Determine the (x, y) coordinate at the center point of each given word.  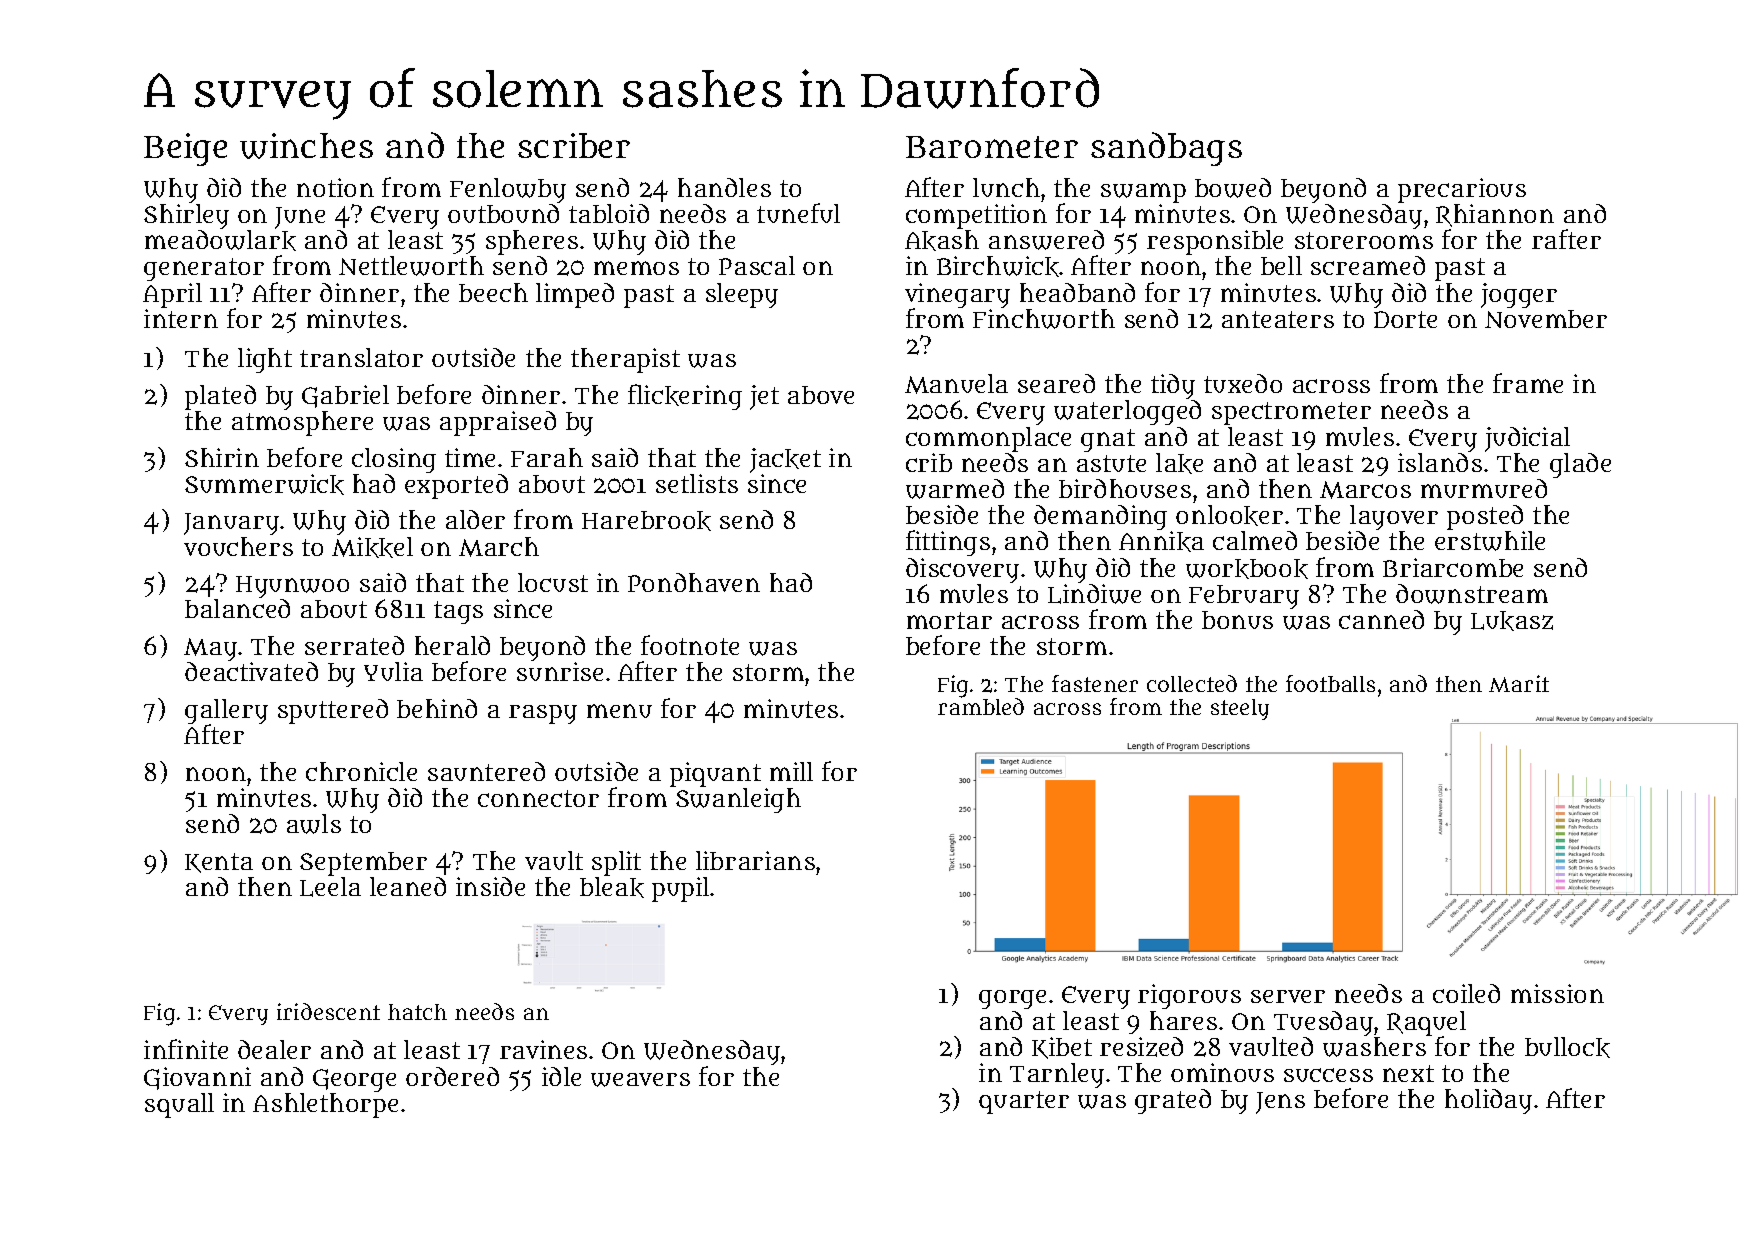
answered (1046, 240)
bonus (1237, 620)
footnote (690, 645)
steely (1240, 709)
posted (1485, 517)
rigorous (1189, 996)
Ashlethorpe (325, 1105)
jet (764, 397)
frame (1528, 383)
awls (314, 824)
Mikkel (372, 547)
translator (361, 357)
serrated (354, 645)
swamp (1143, 193)
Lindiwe (1094, 594)
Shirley (186, 216)
